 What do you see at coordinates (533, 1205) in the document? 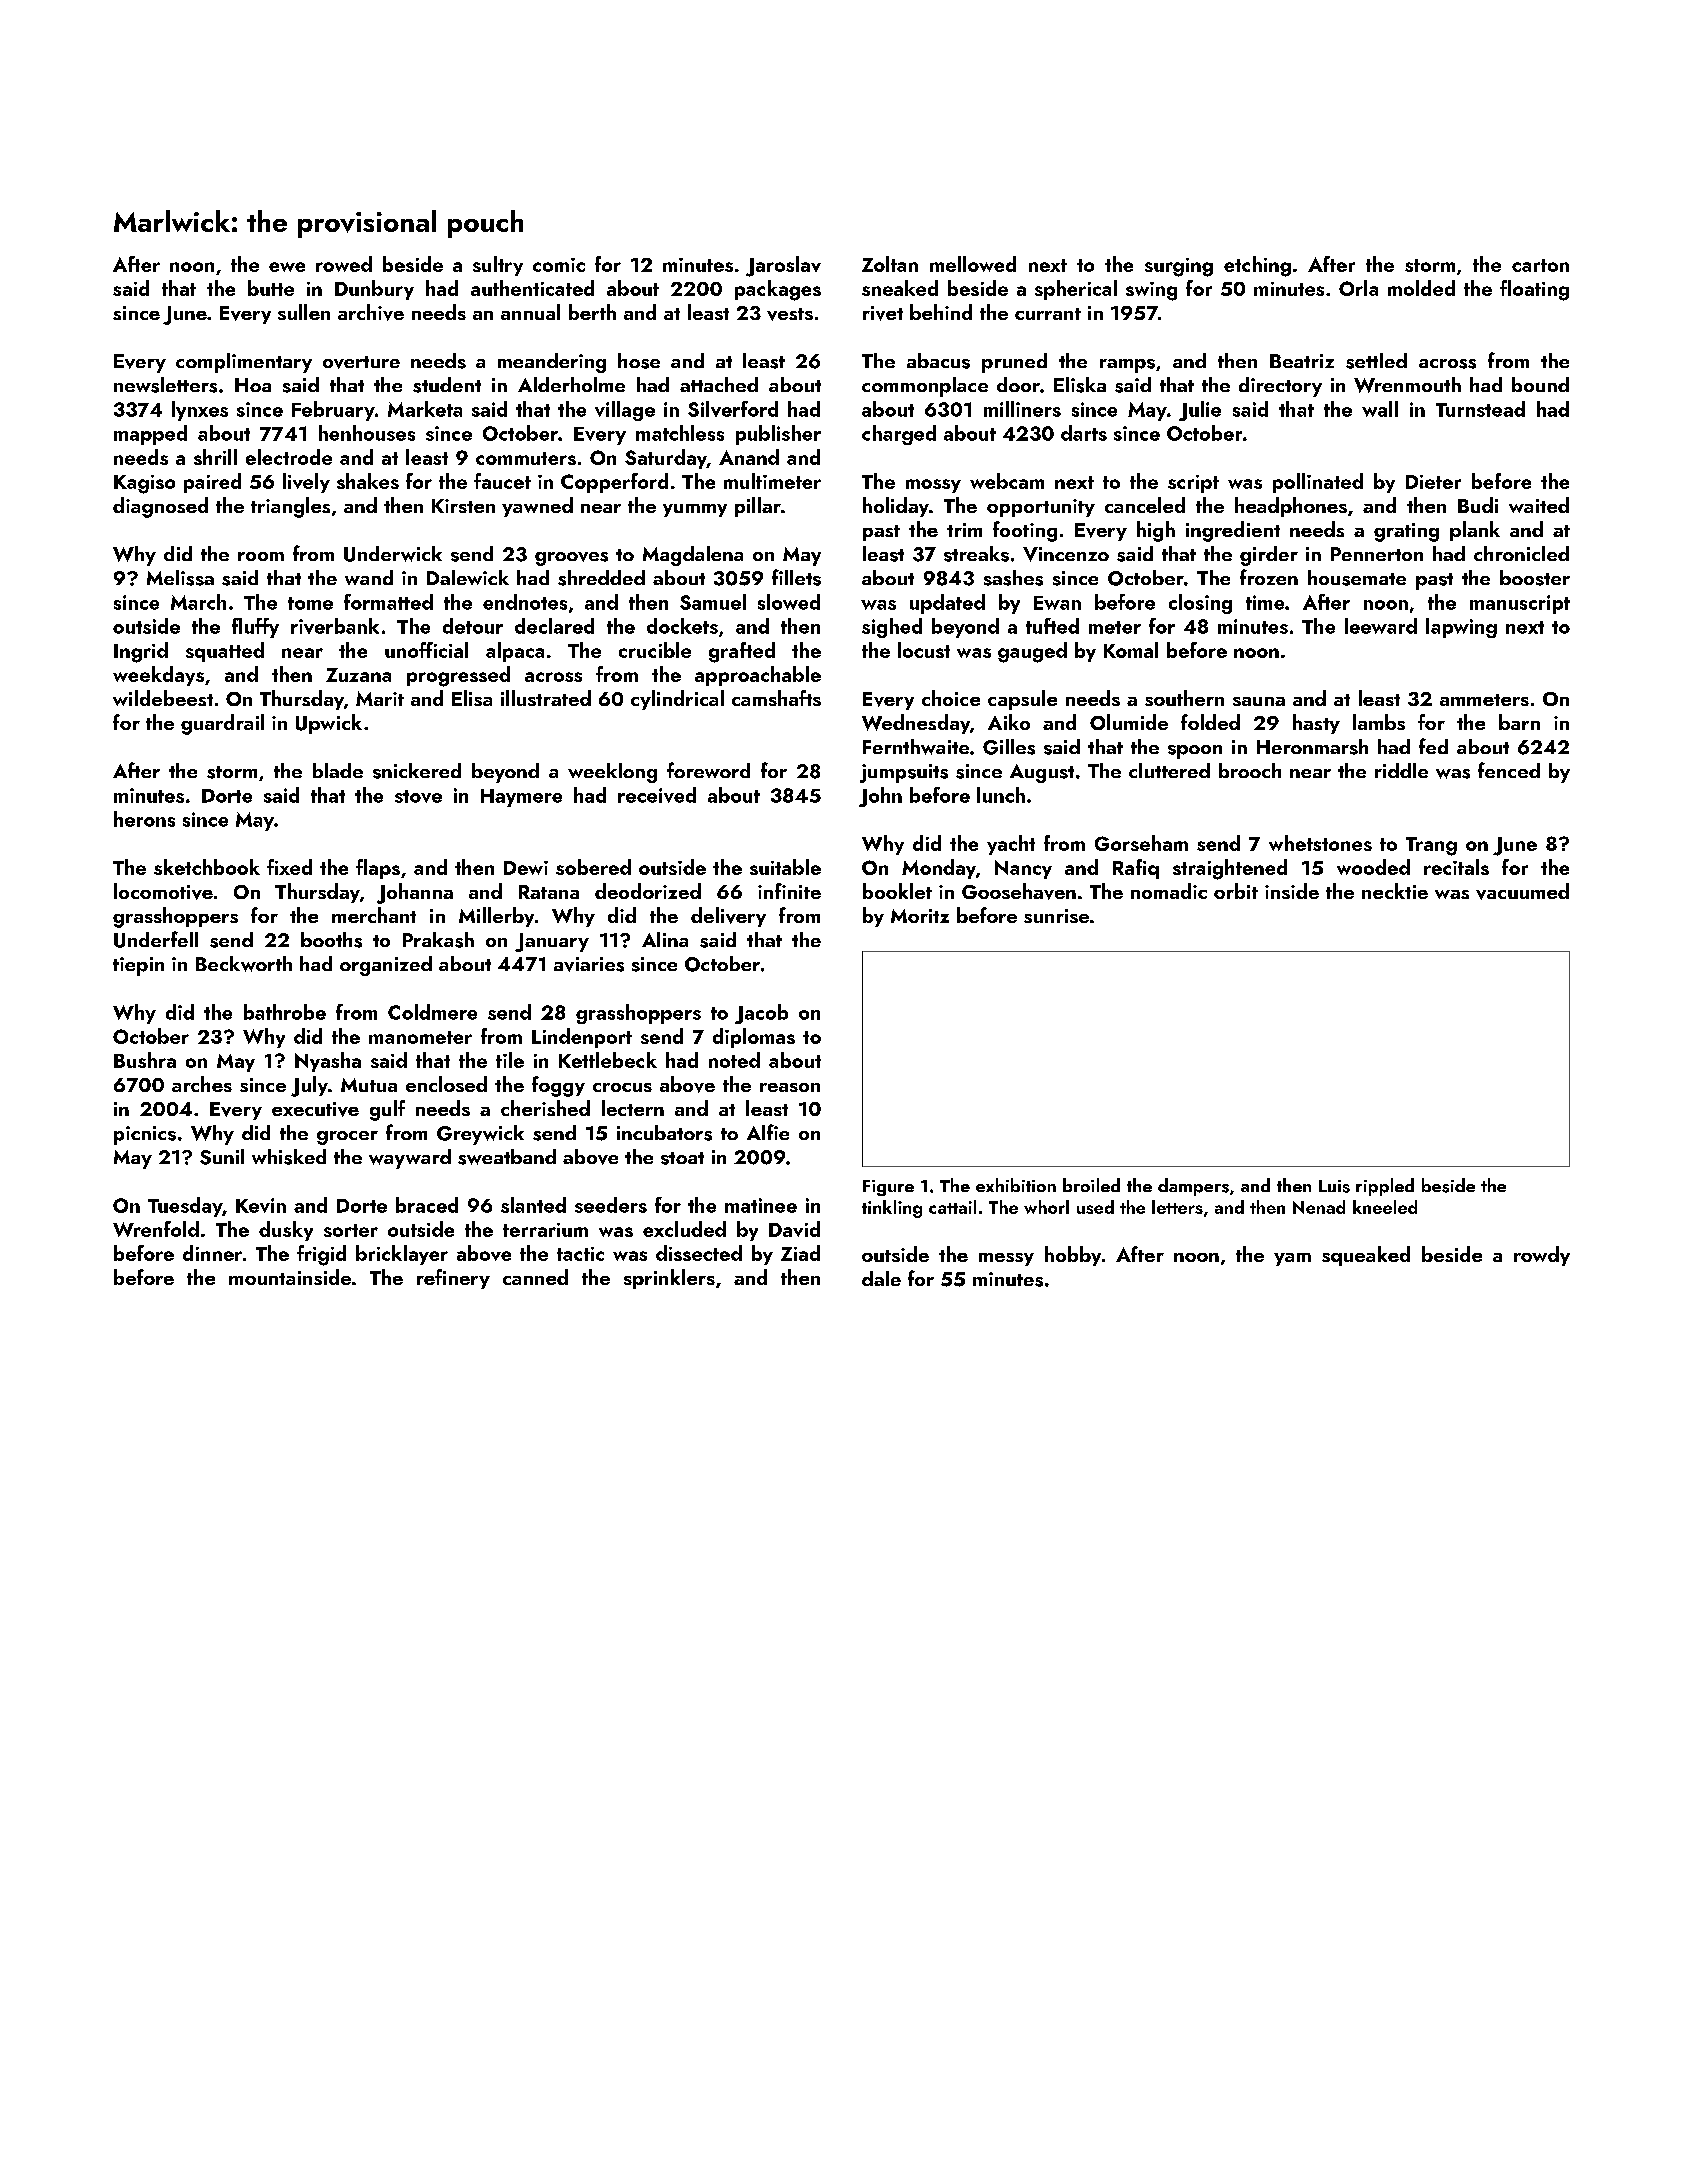
I see `slanted` at bounding box center [533, 1205].
